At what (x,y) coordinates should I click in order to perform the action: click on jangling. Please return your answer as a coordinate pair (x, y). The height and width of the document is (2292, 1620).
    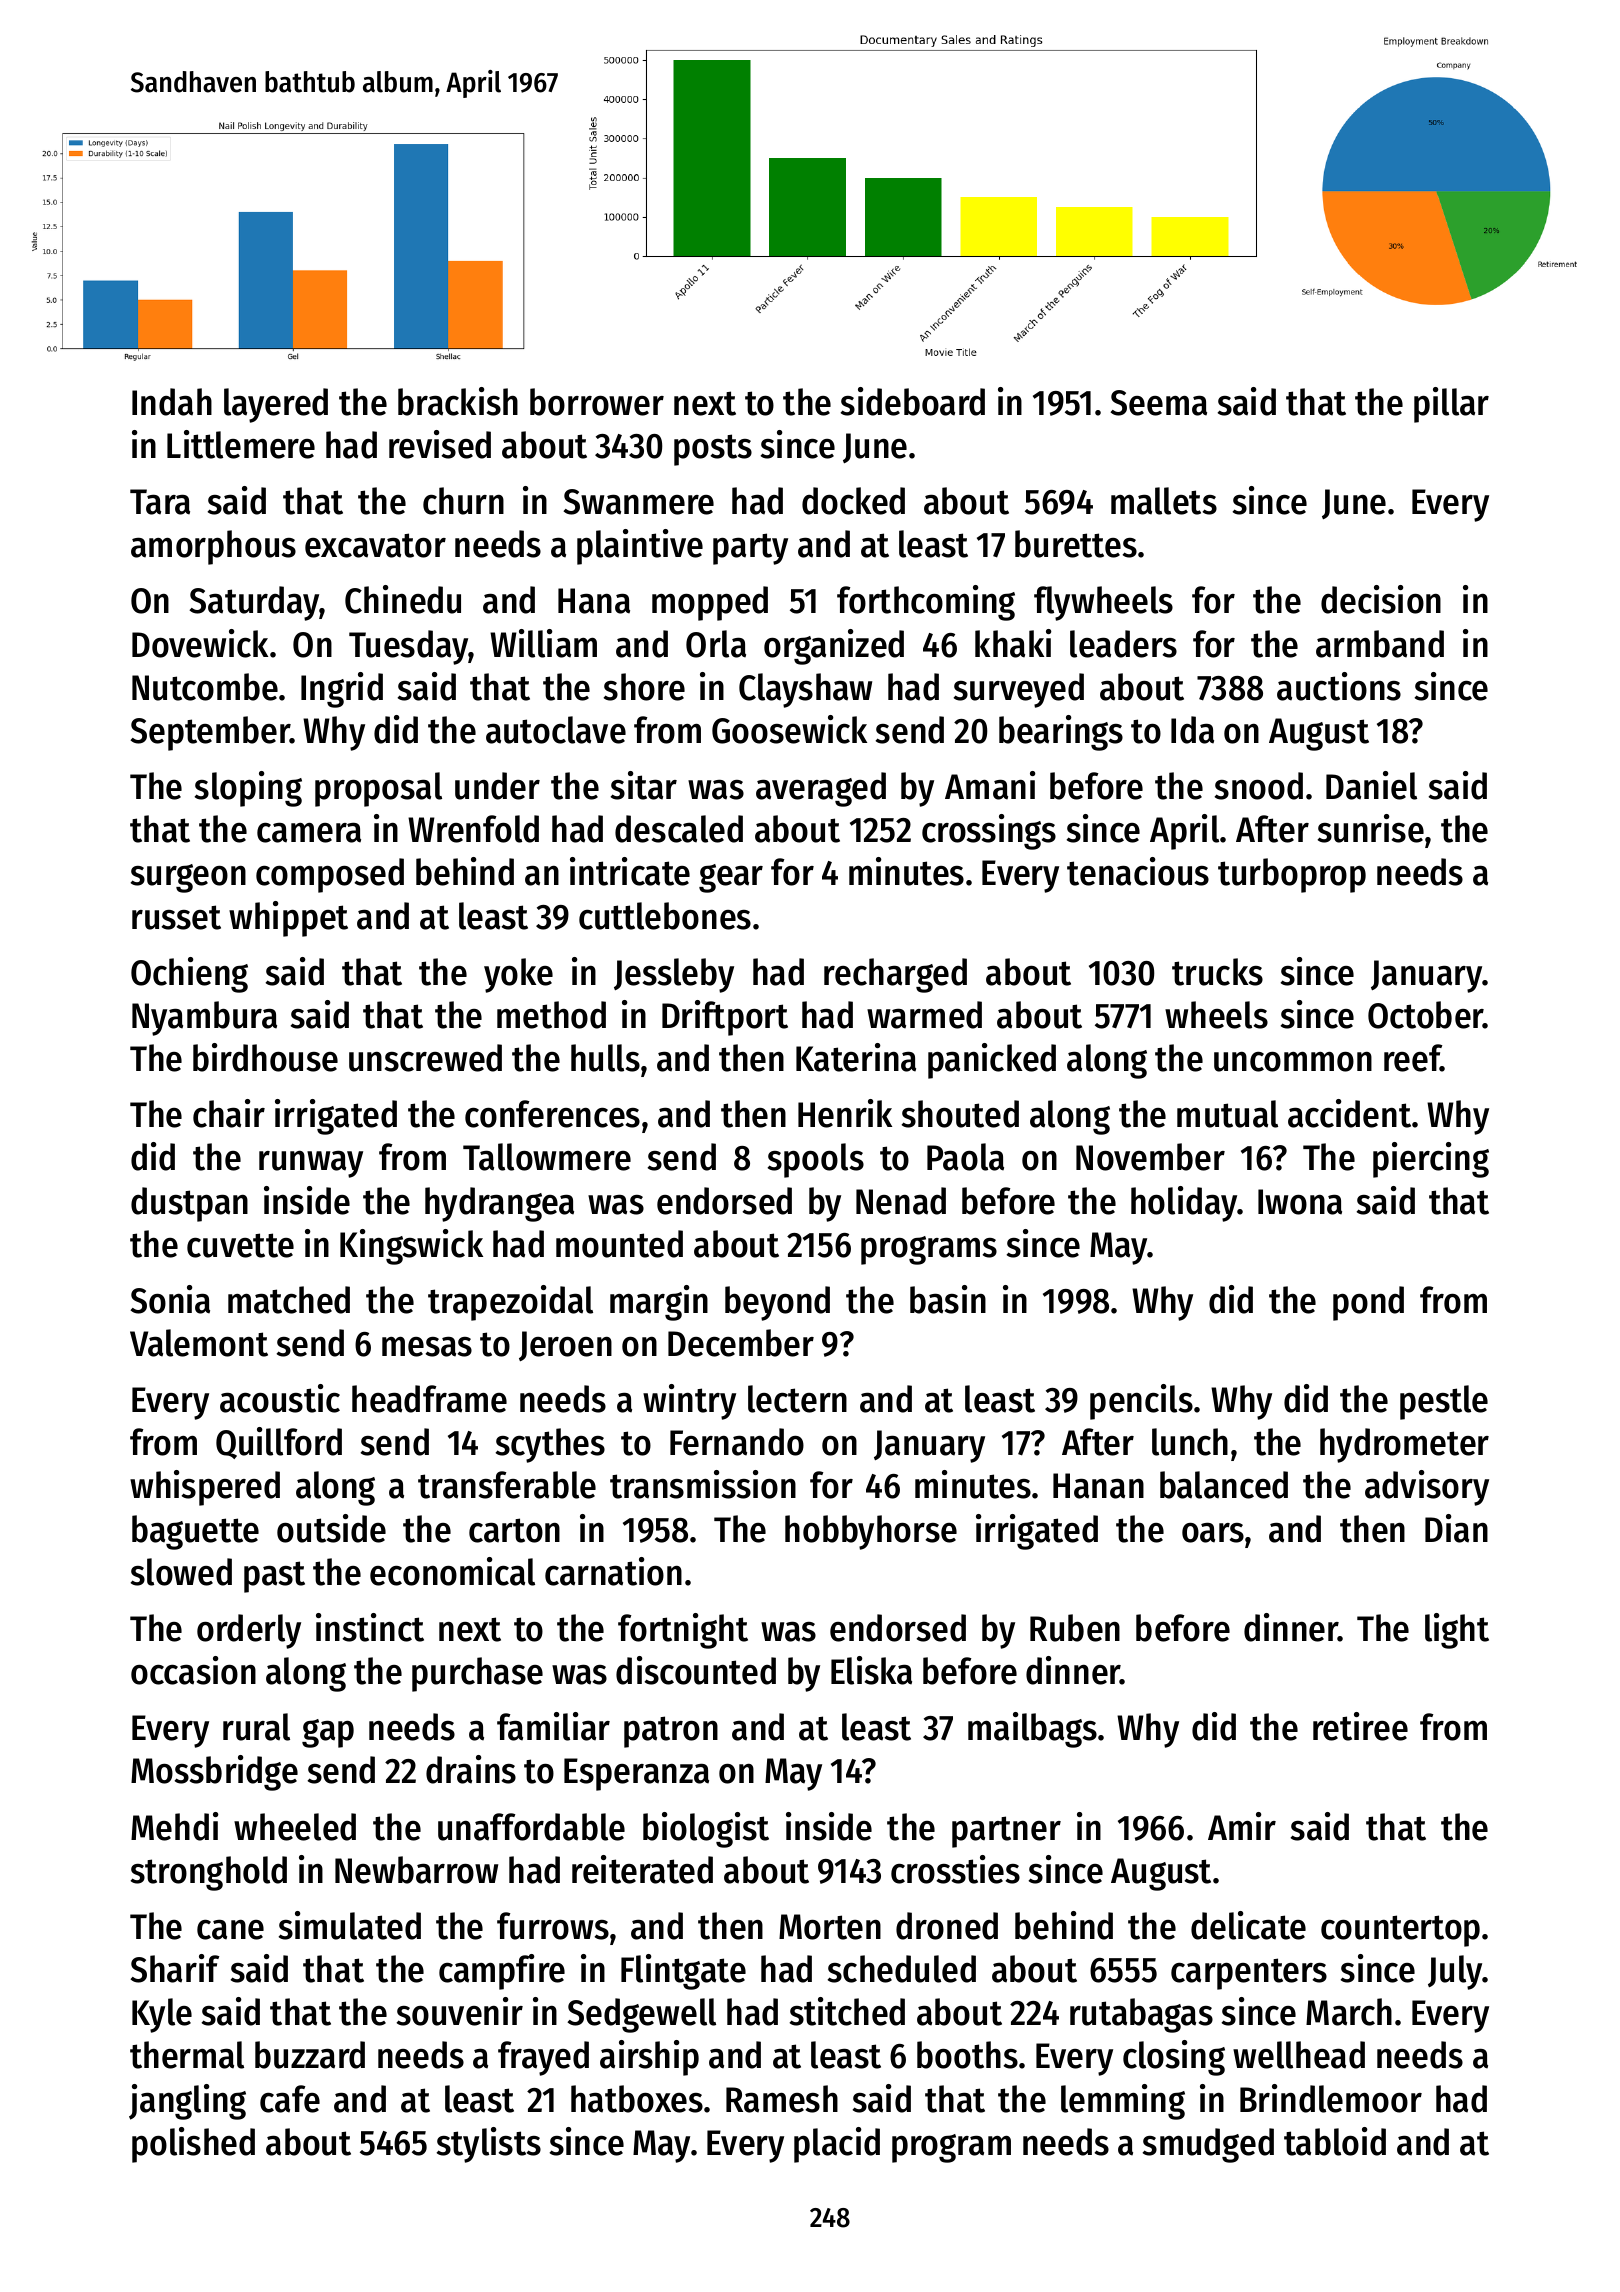
    Looking at the image, I should click on (187, 2102).
